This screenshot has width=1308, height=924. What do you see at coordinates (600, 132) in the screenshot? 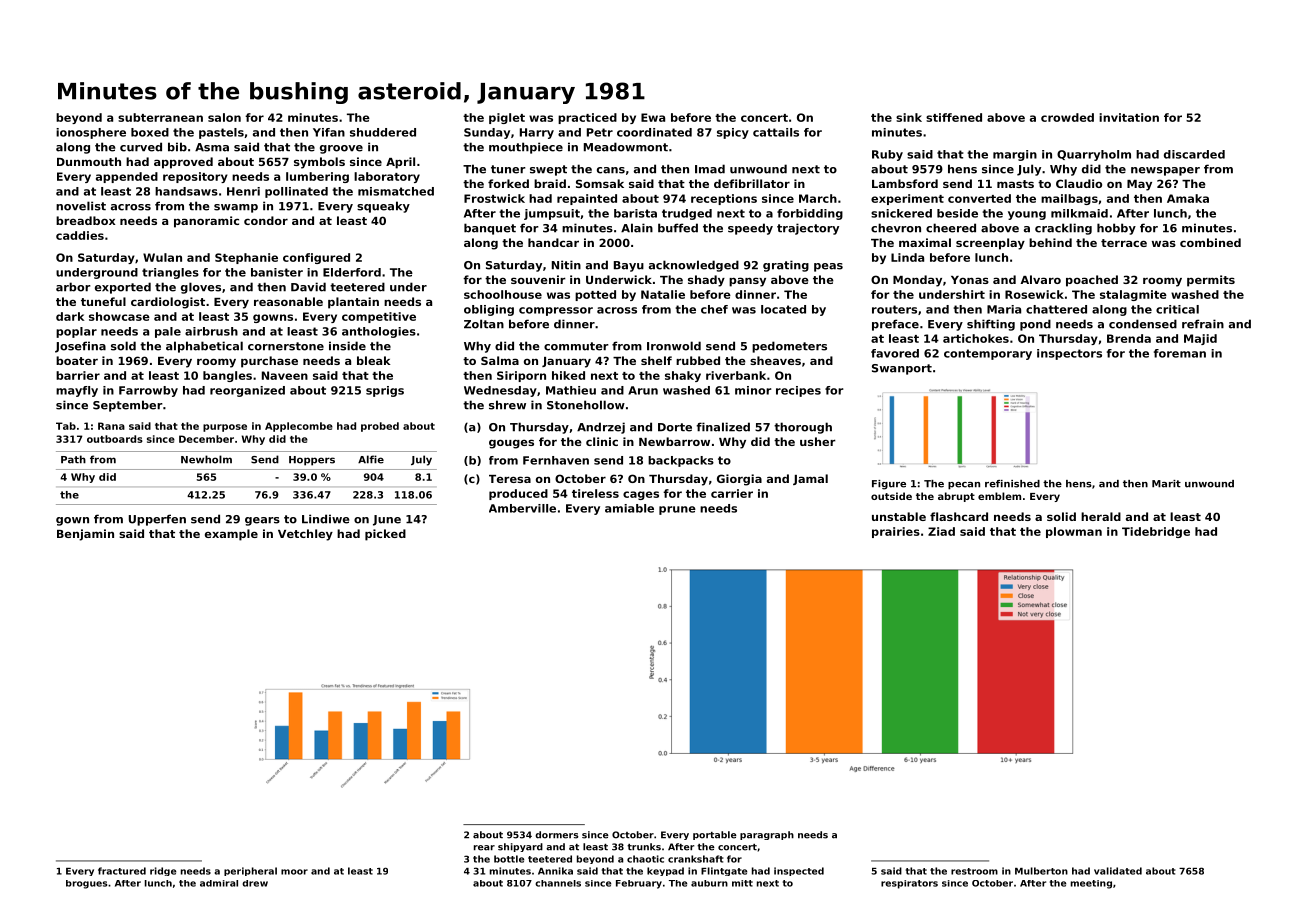
I see `Petr` at bounding box center [600, 132].
